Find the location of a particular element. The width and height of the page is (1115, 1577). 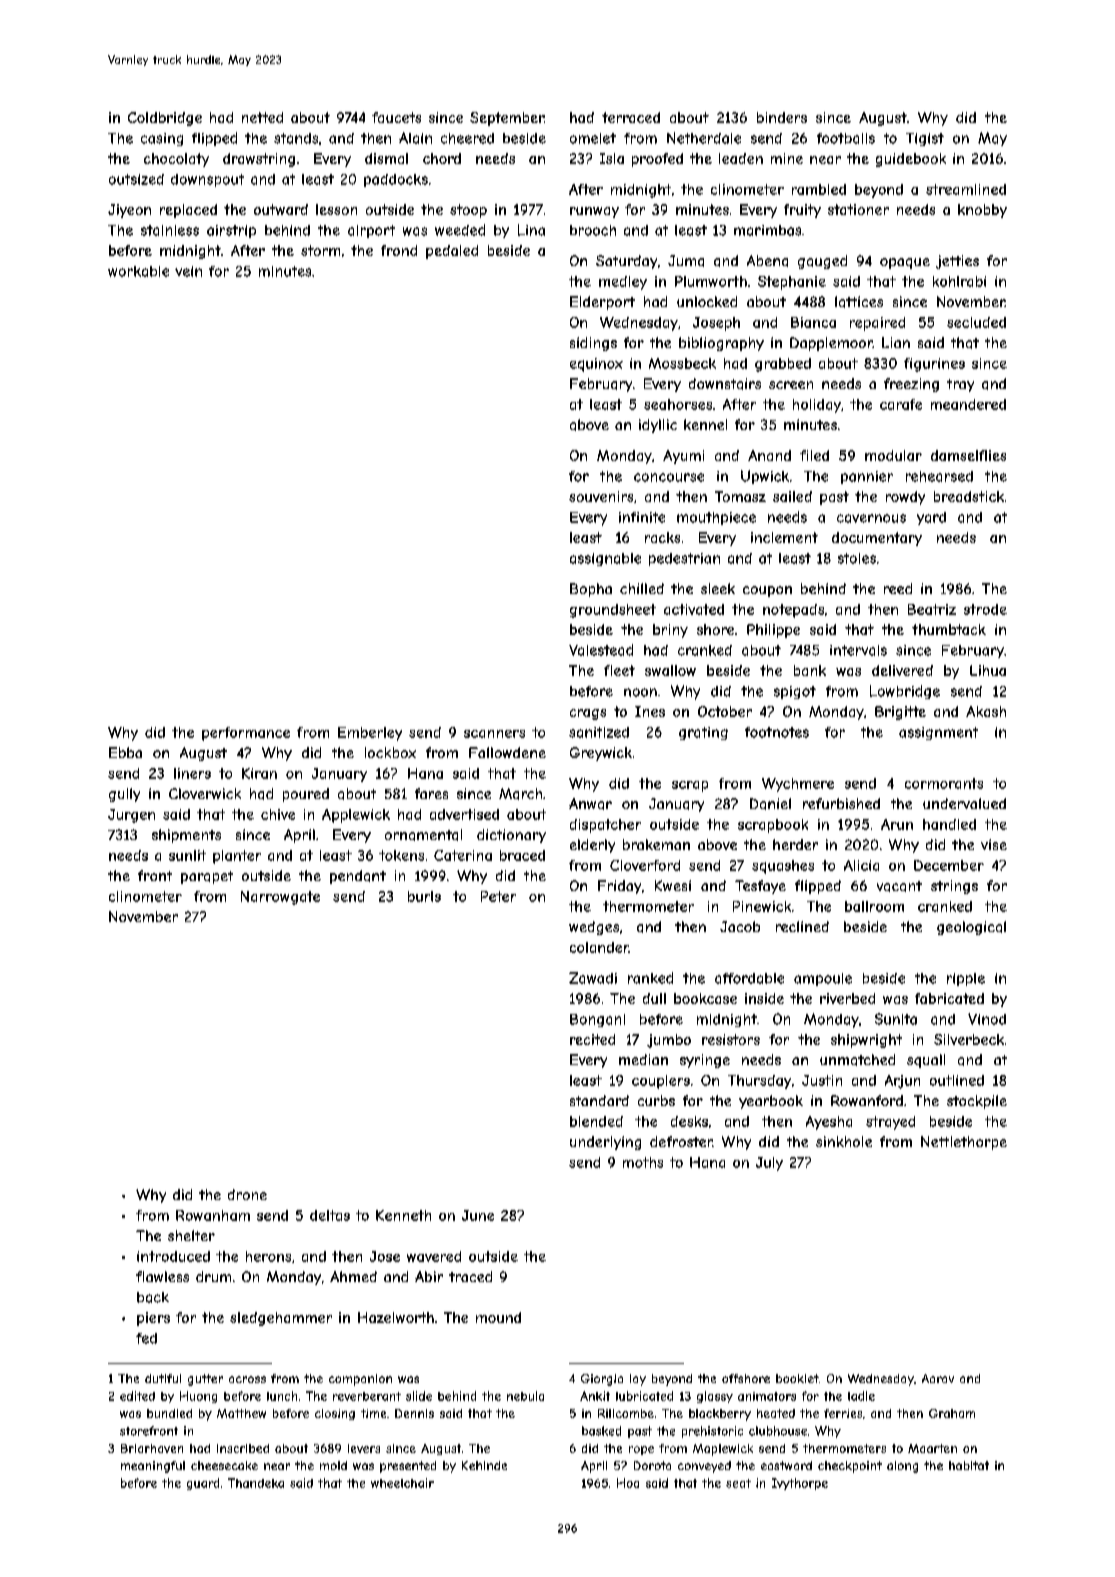

drum is located at coordinates (213, 1276).
